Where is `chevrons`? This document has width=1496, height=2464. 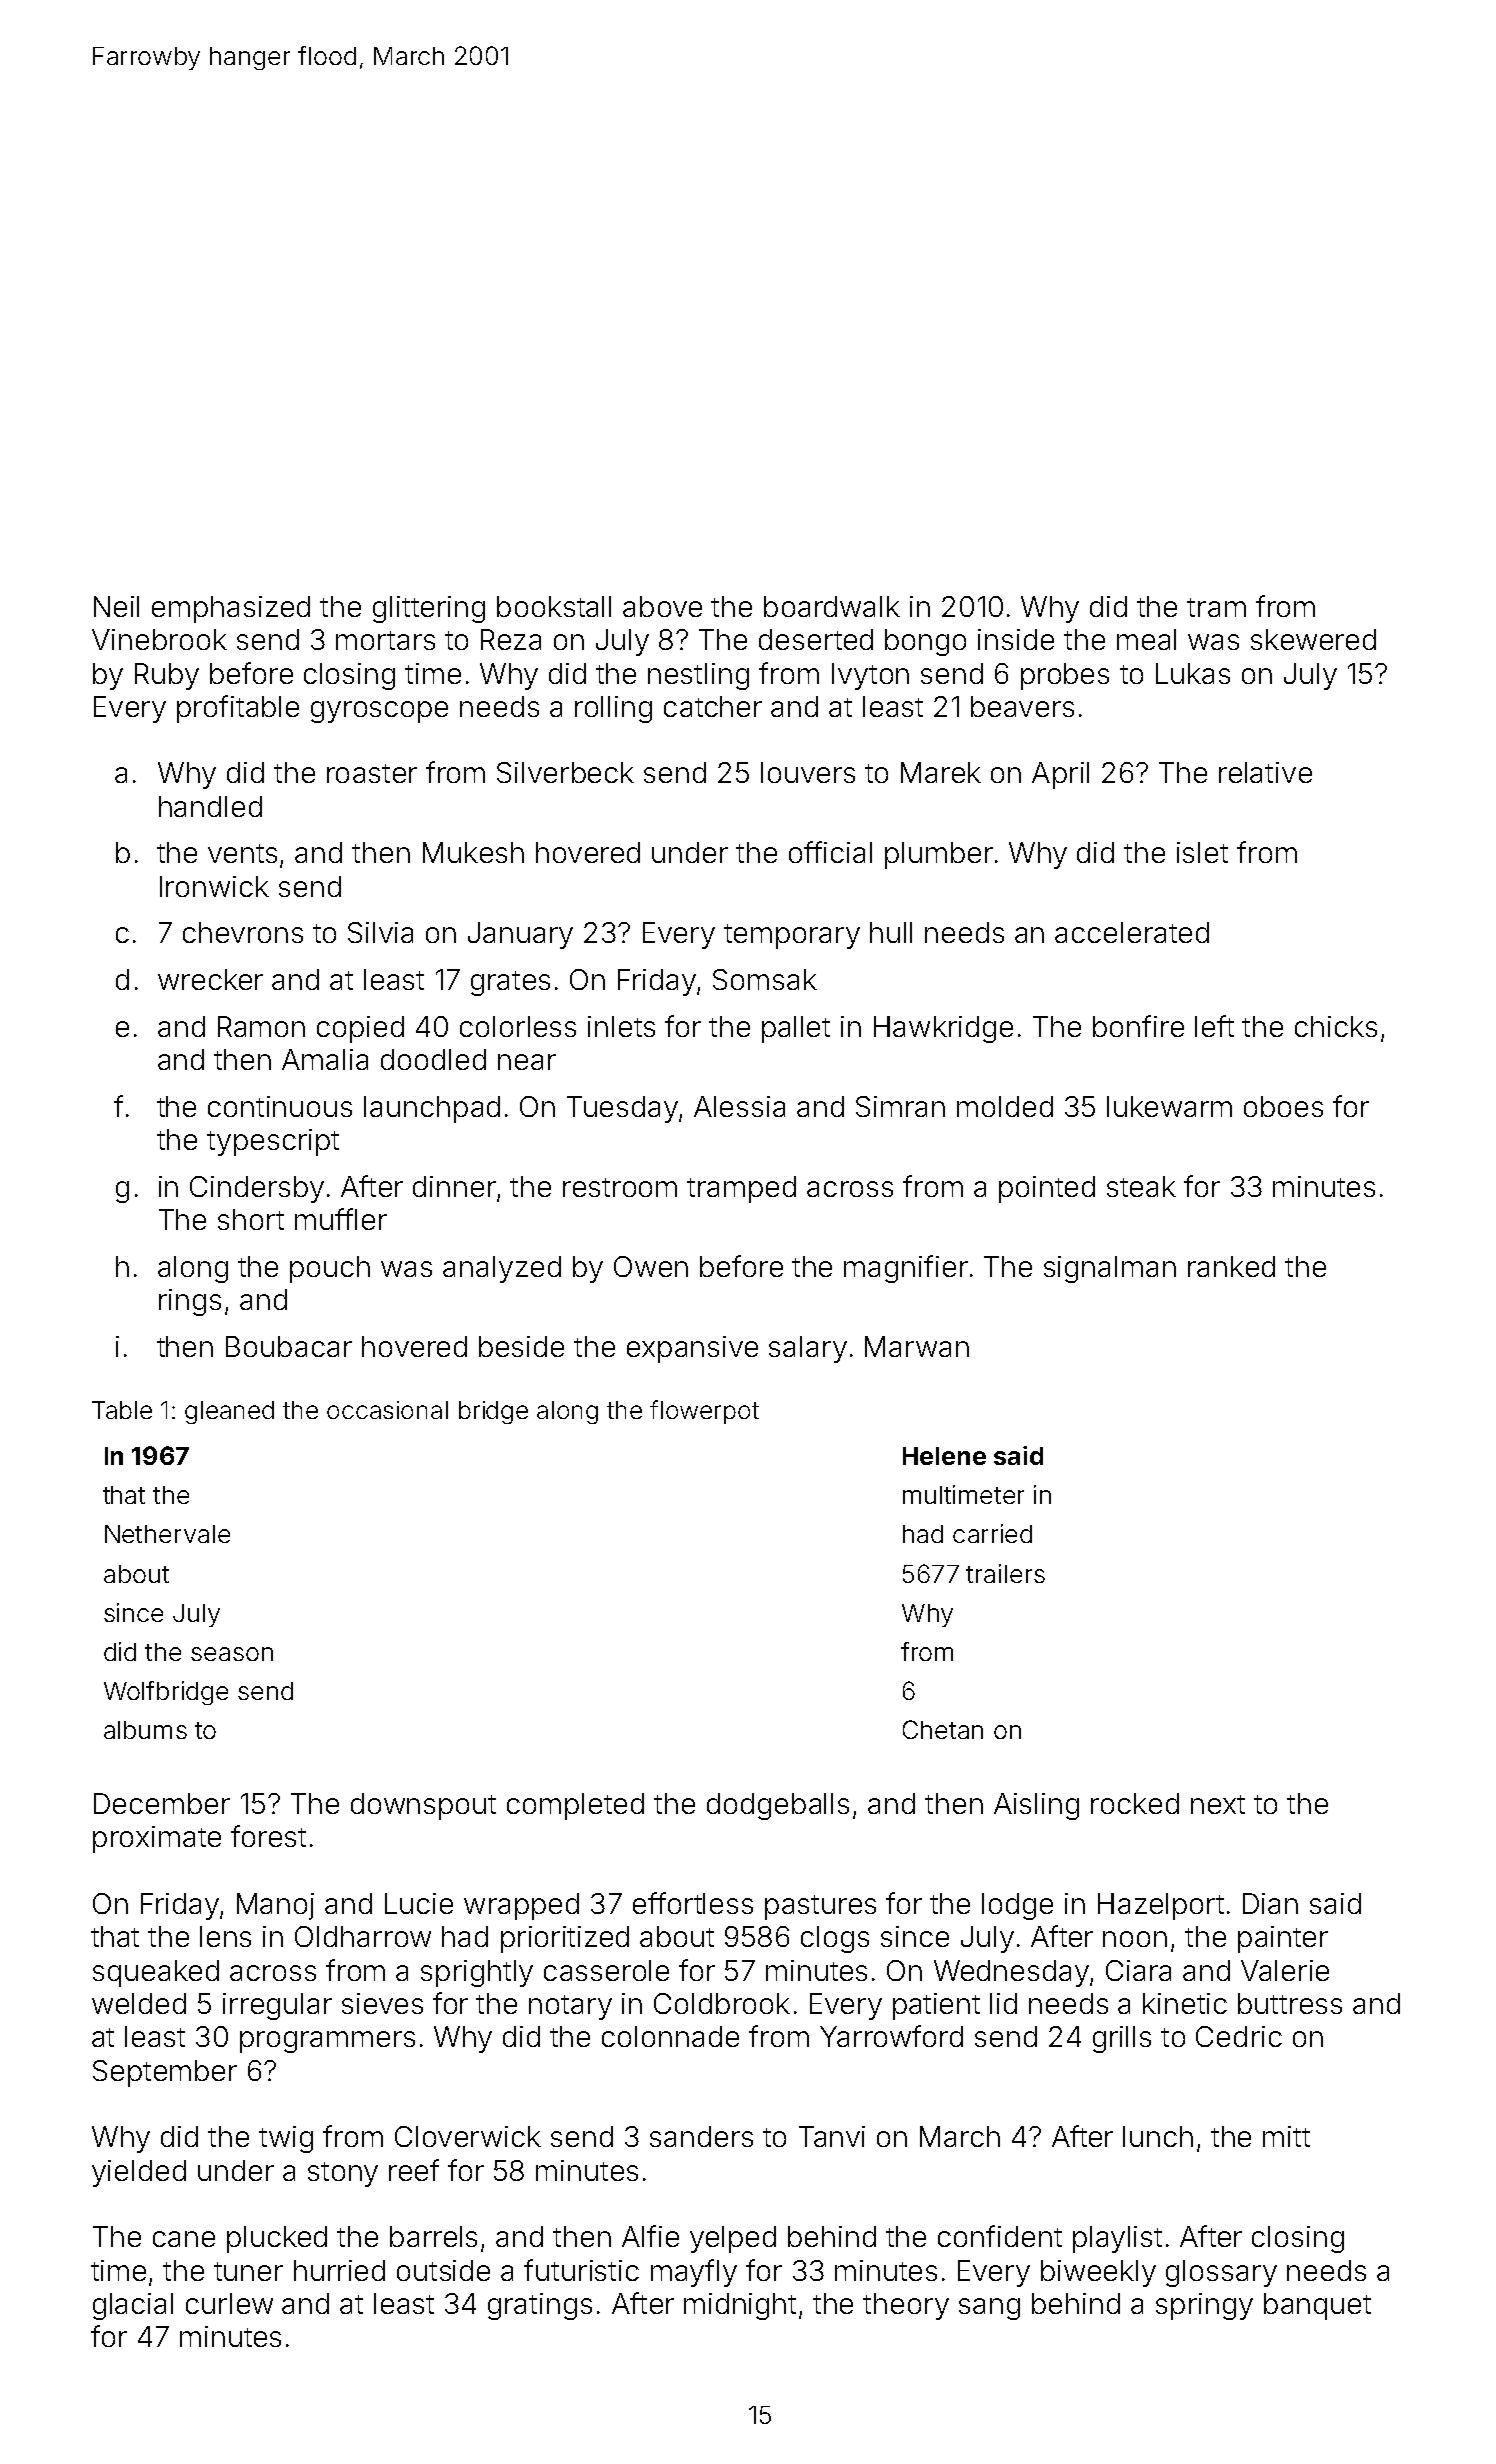 chevrons is located at coordinates (243, 932).
